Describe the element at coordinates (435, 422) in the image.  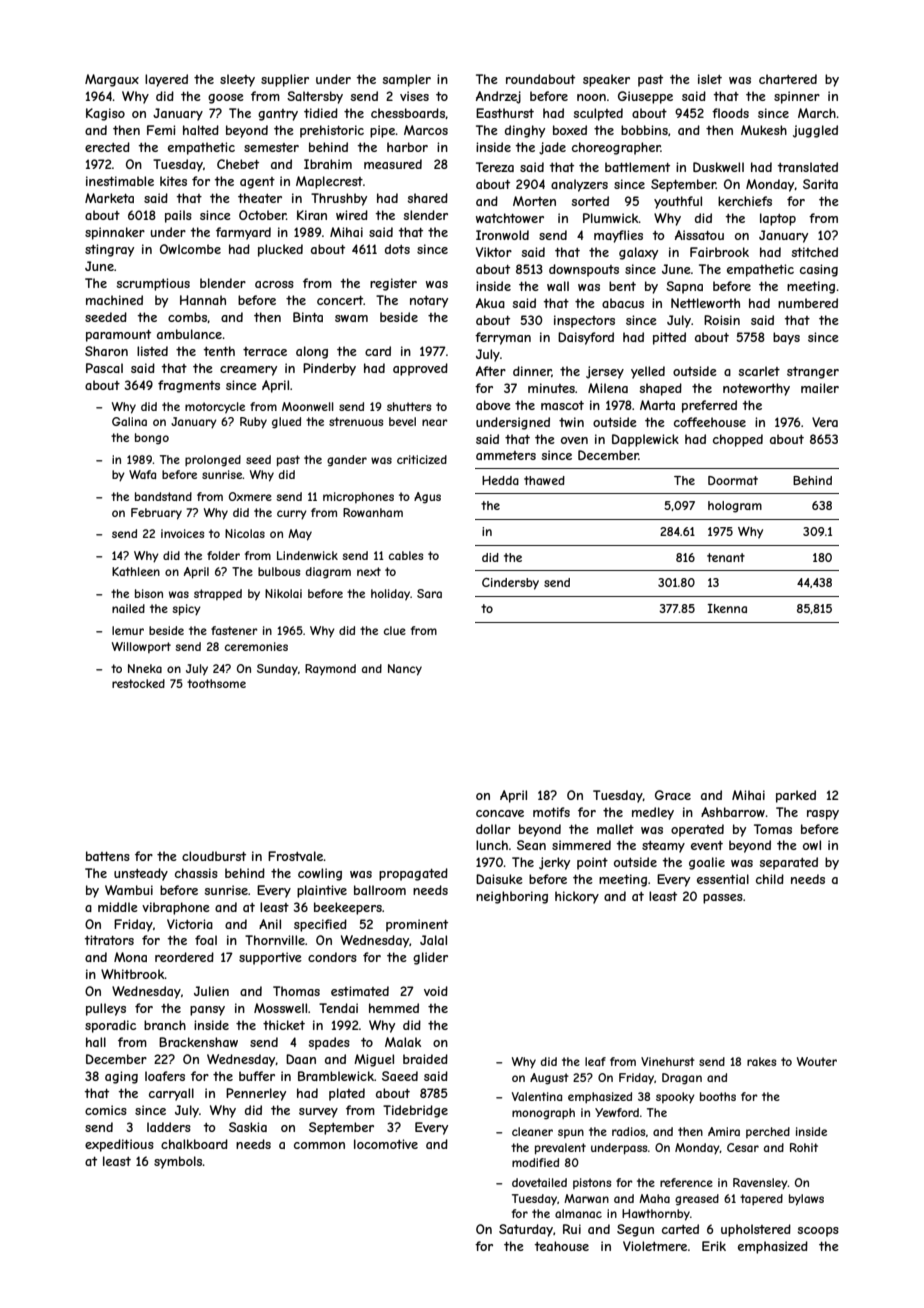
I see `near` at that location.
